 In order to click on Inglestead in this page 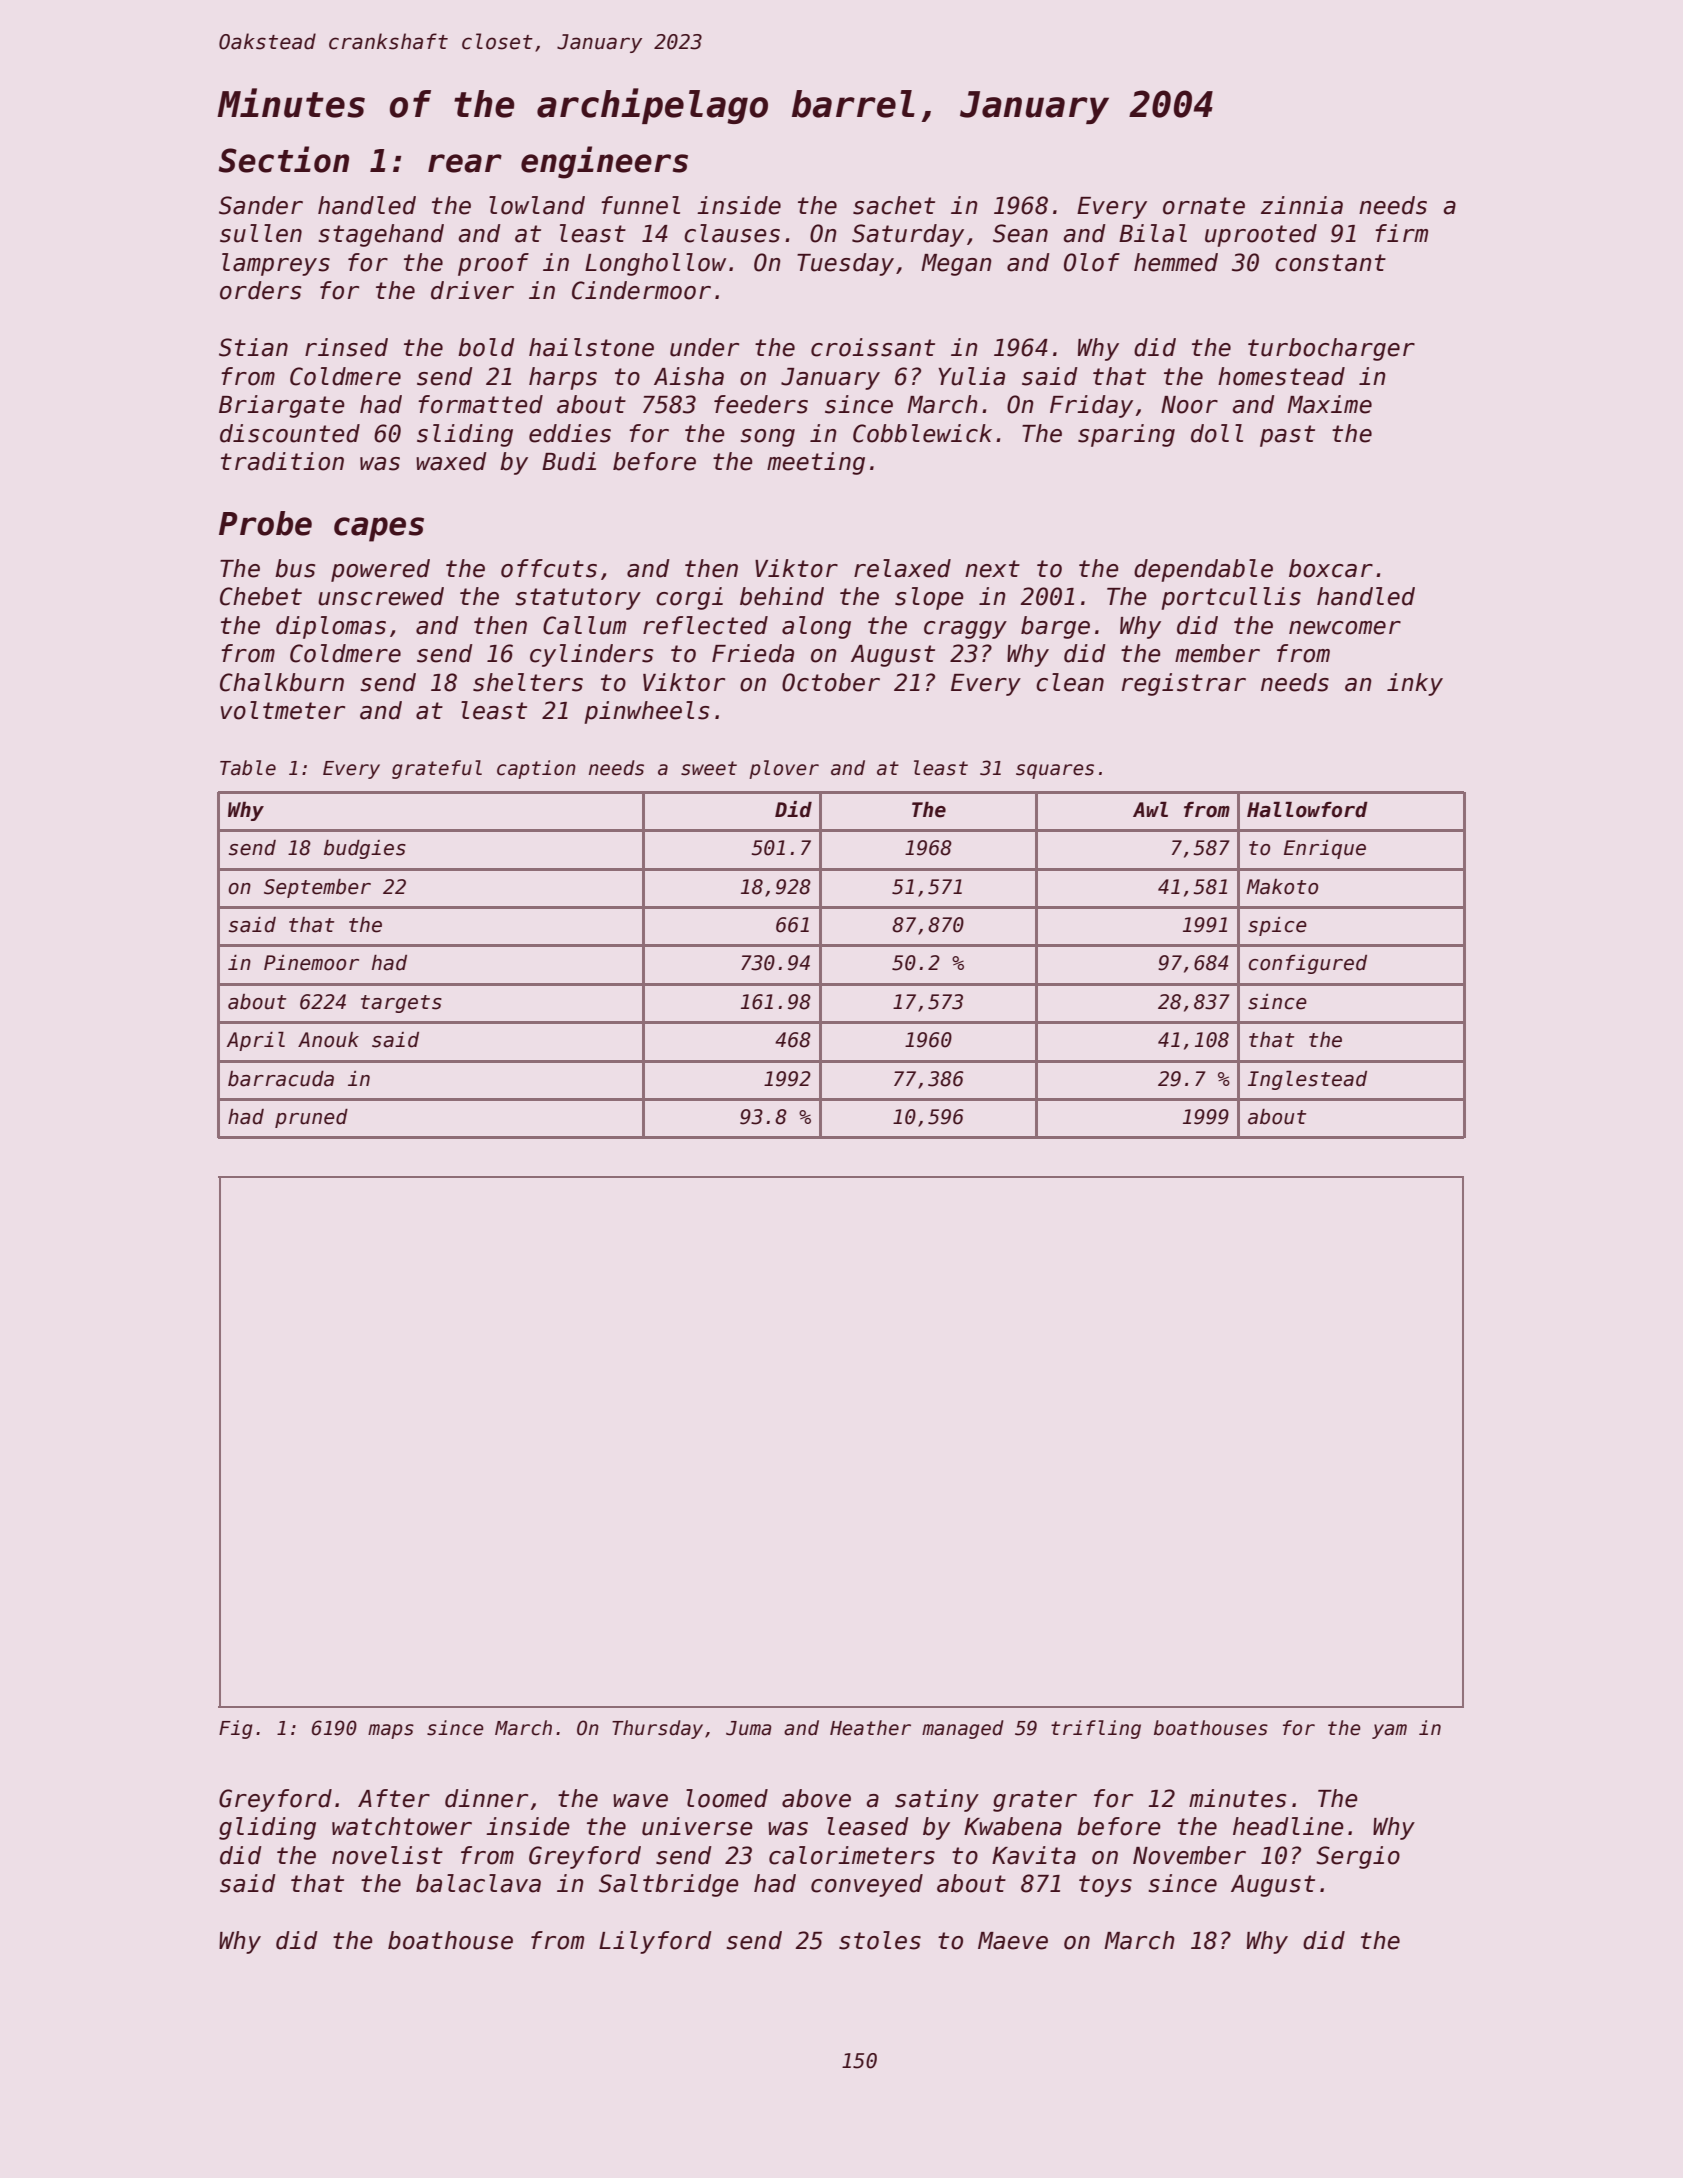, I will do `click(1307, 1080)`.
